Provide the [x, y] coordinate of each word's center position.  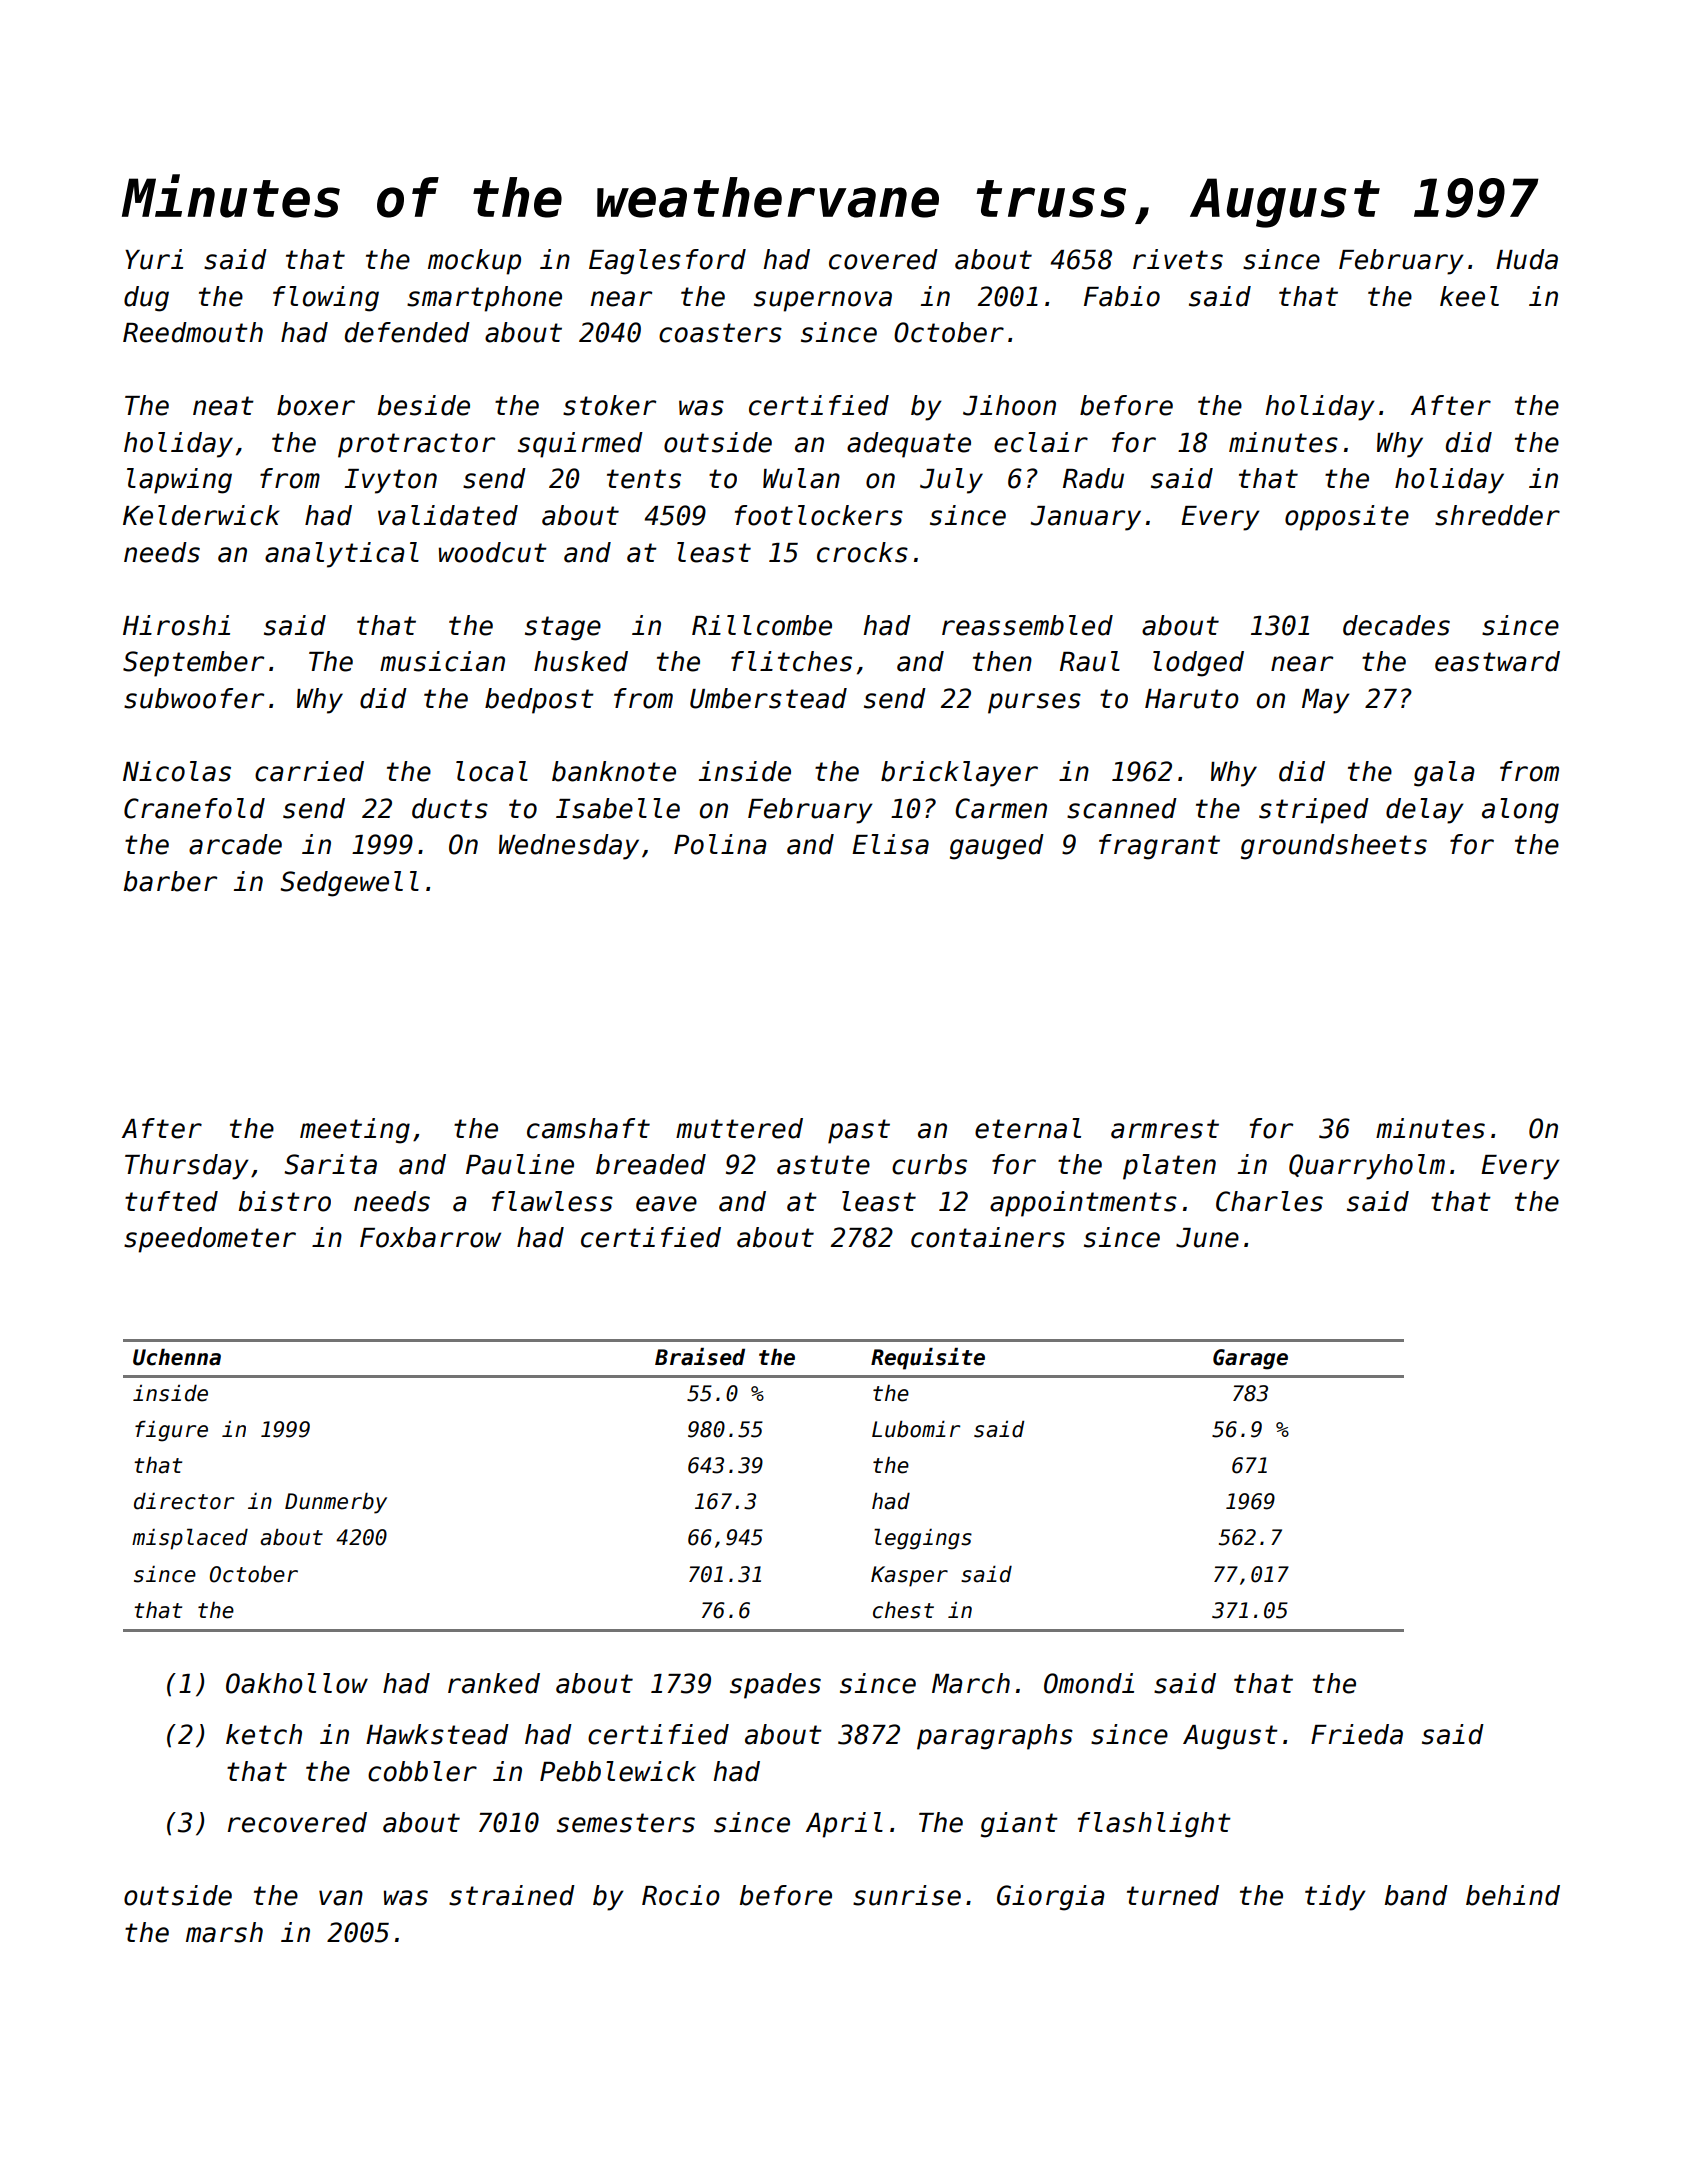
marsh [224, 1932]
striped [1314, 811]
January [1085, 518]
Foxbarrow [430, 1237]
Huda [1527, 259]
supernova [823, 301]
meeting [355, 1131]
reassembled [1027, 625]
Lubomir [916, 1429]
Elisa [890, 844]
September [193, 664]
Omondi [1089, 1683]
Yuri [154, 259]
